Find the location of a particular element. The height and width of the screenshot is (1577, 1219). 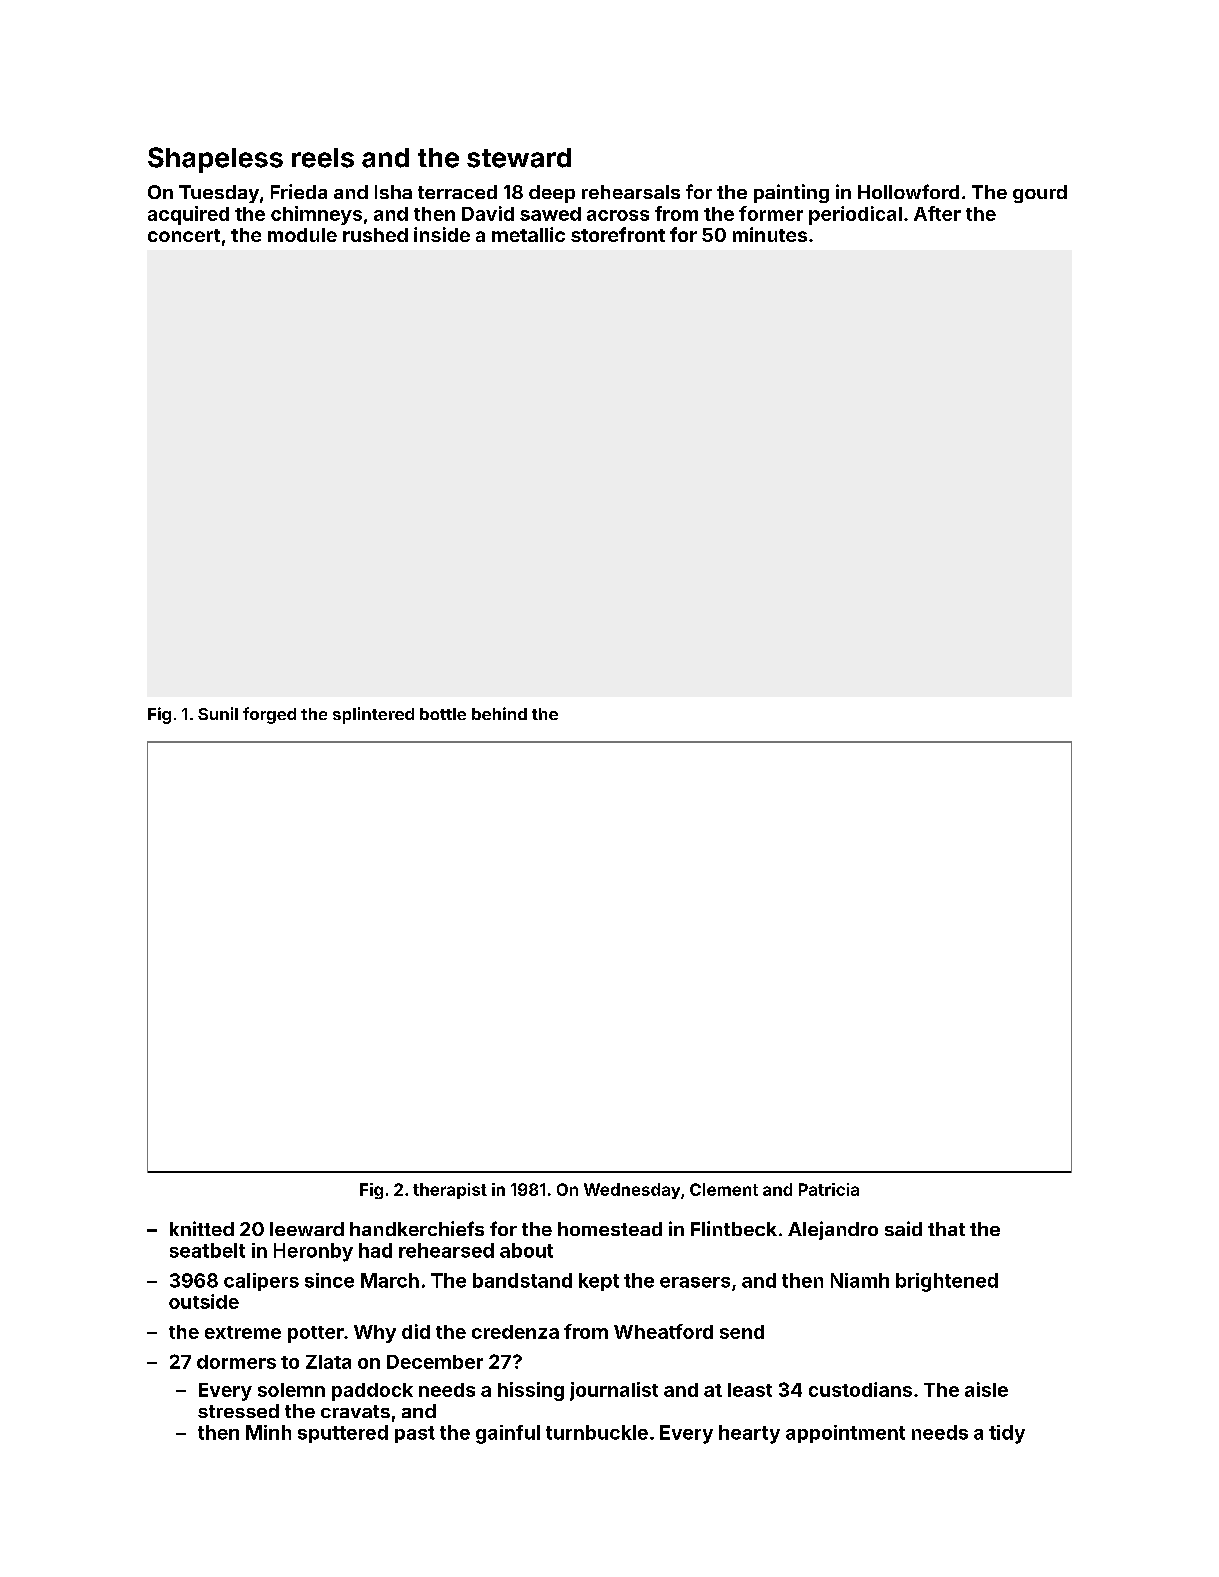

Alejandro is located at coordinates (833, 1230).
